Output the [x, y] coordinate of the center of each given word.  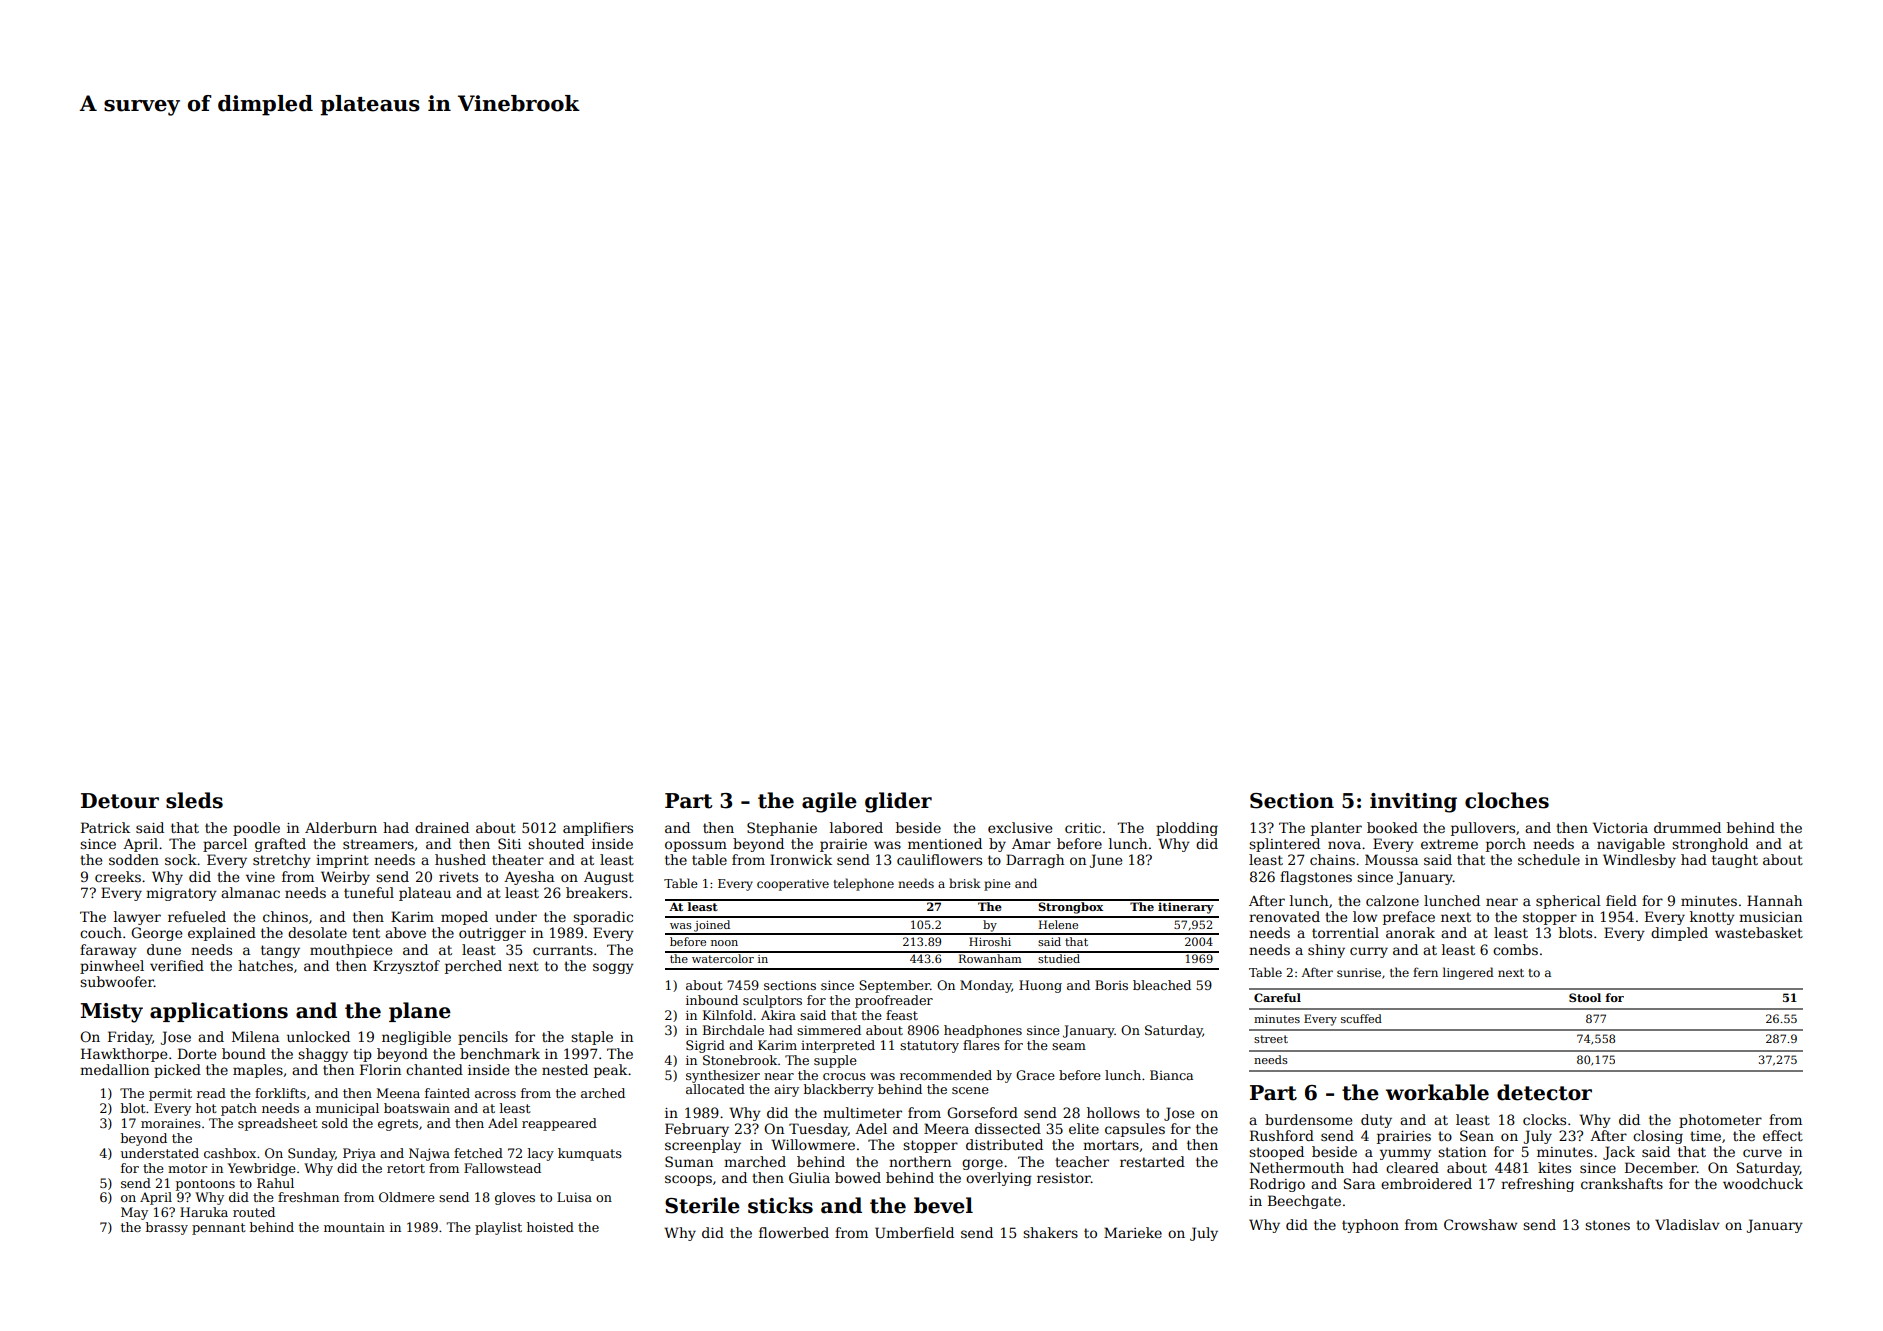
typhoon [1370, 1226]
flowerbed [794, 1232]
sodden [134, 859]
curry [1369, 952]
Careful [1277, 997]
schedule [1549, 859]
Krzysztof [406, 967]
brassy [167, 1228]
